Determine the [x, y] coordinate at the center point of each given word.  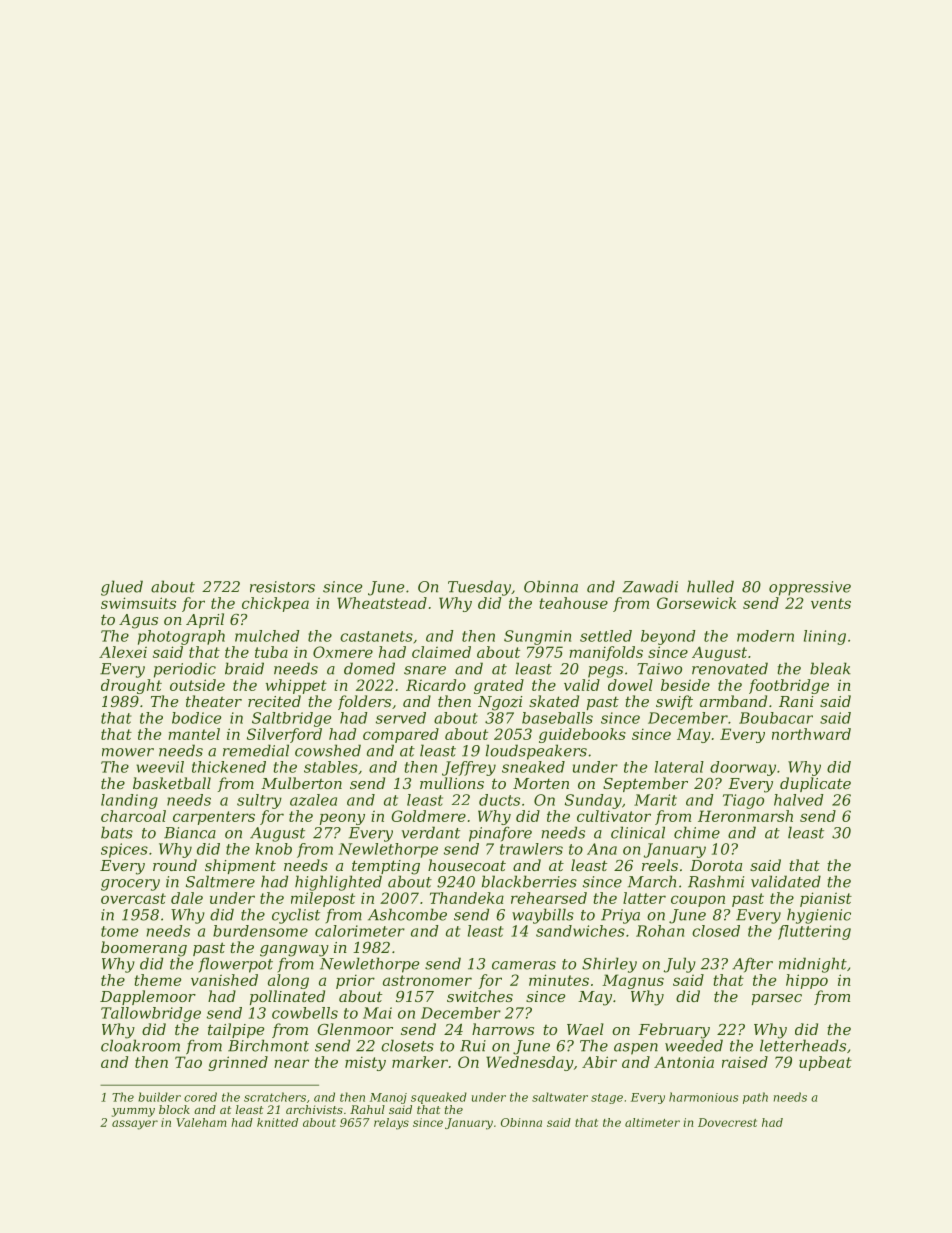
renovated [730, 668]
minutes [559, 980]
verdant [431, 832]
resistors [282, 587]
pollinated [287, 997]
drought [131, 686]
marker [420, 1062]
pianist [826, 899]
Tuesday [479, 588]
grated [499, 686]
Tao [188, 1062]
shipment [240, 866]
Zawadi [650, 586]
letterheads [803, 1045]
